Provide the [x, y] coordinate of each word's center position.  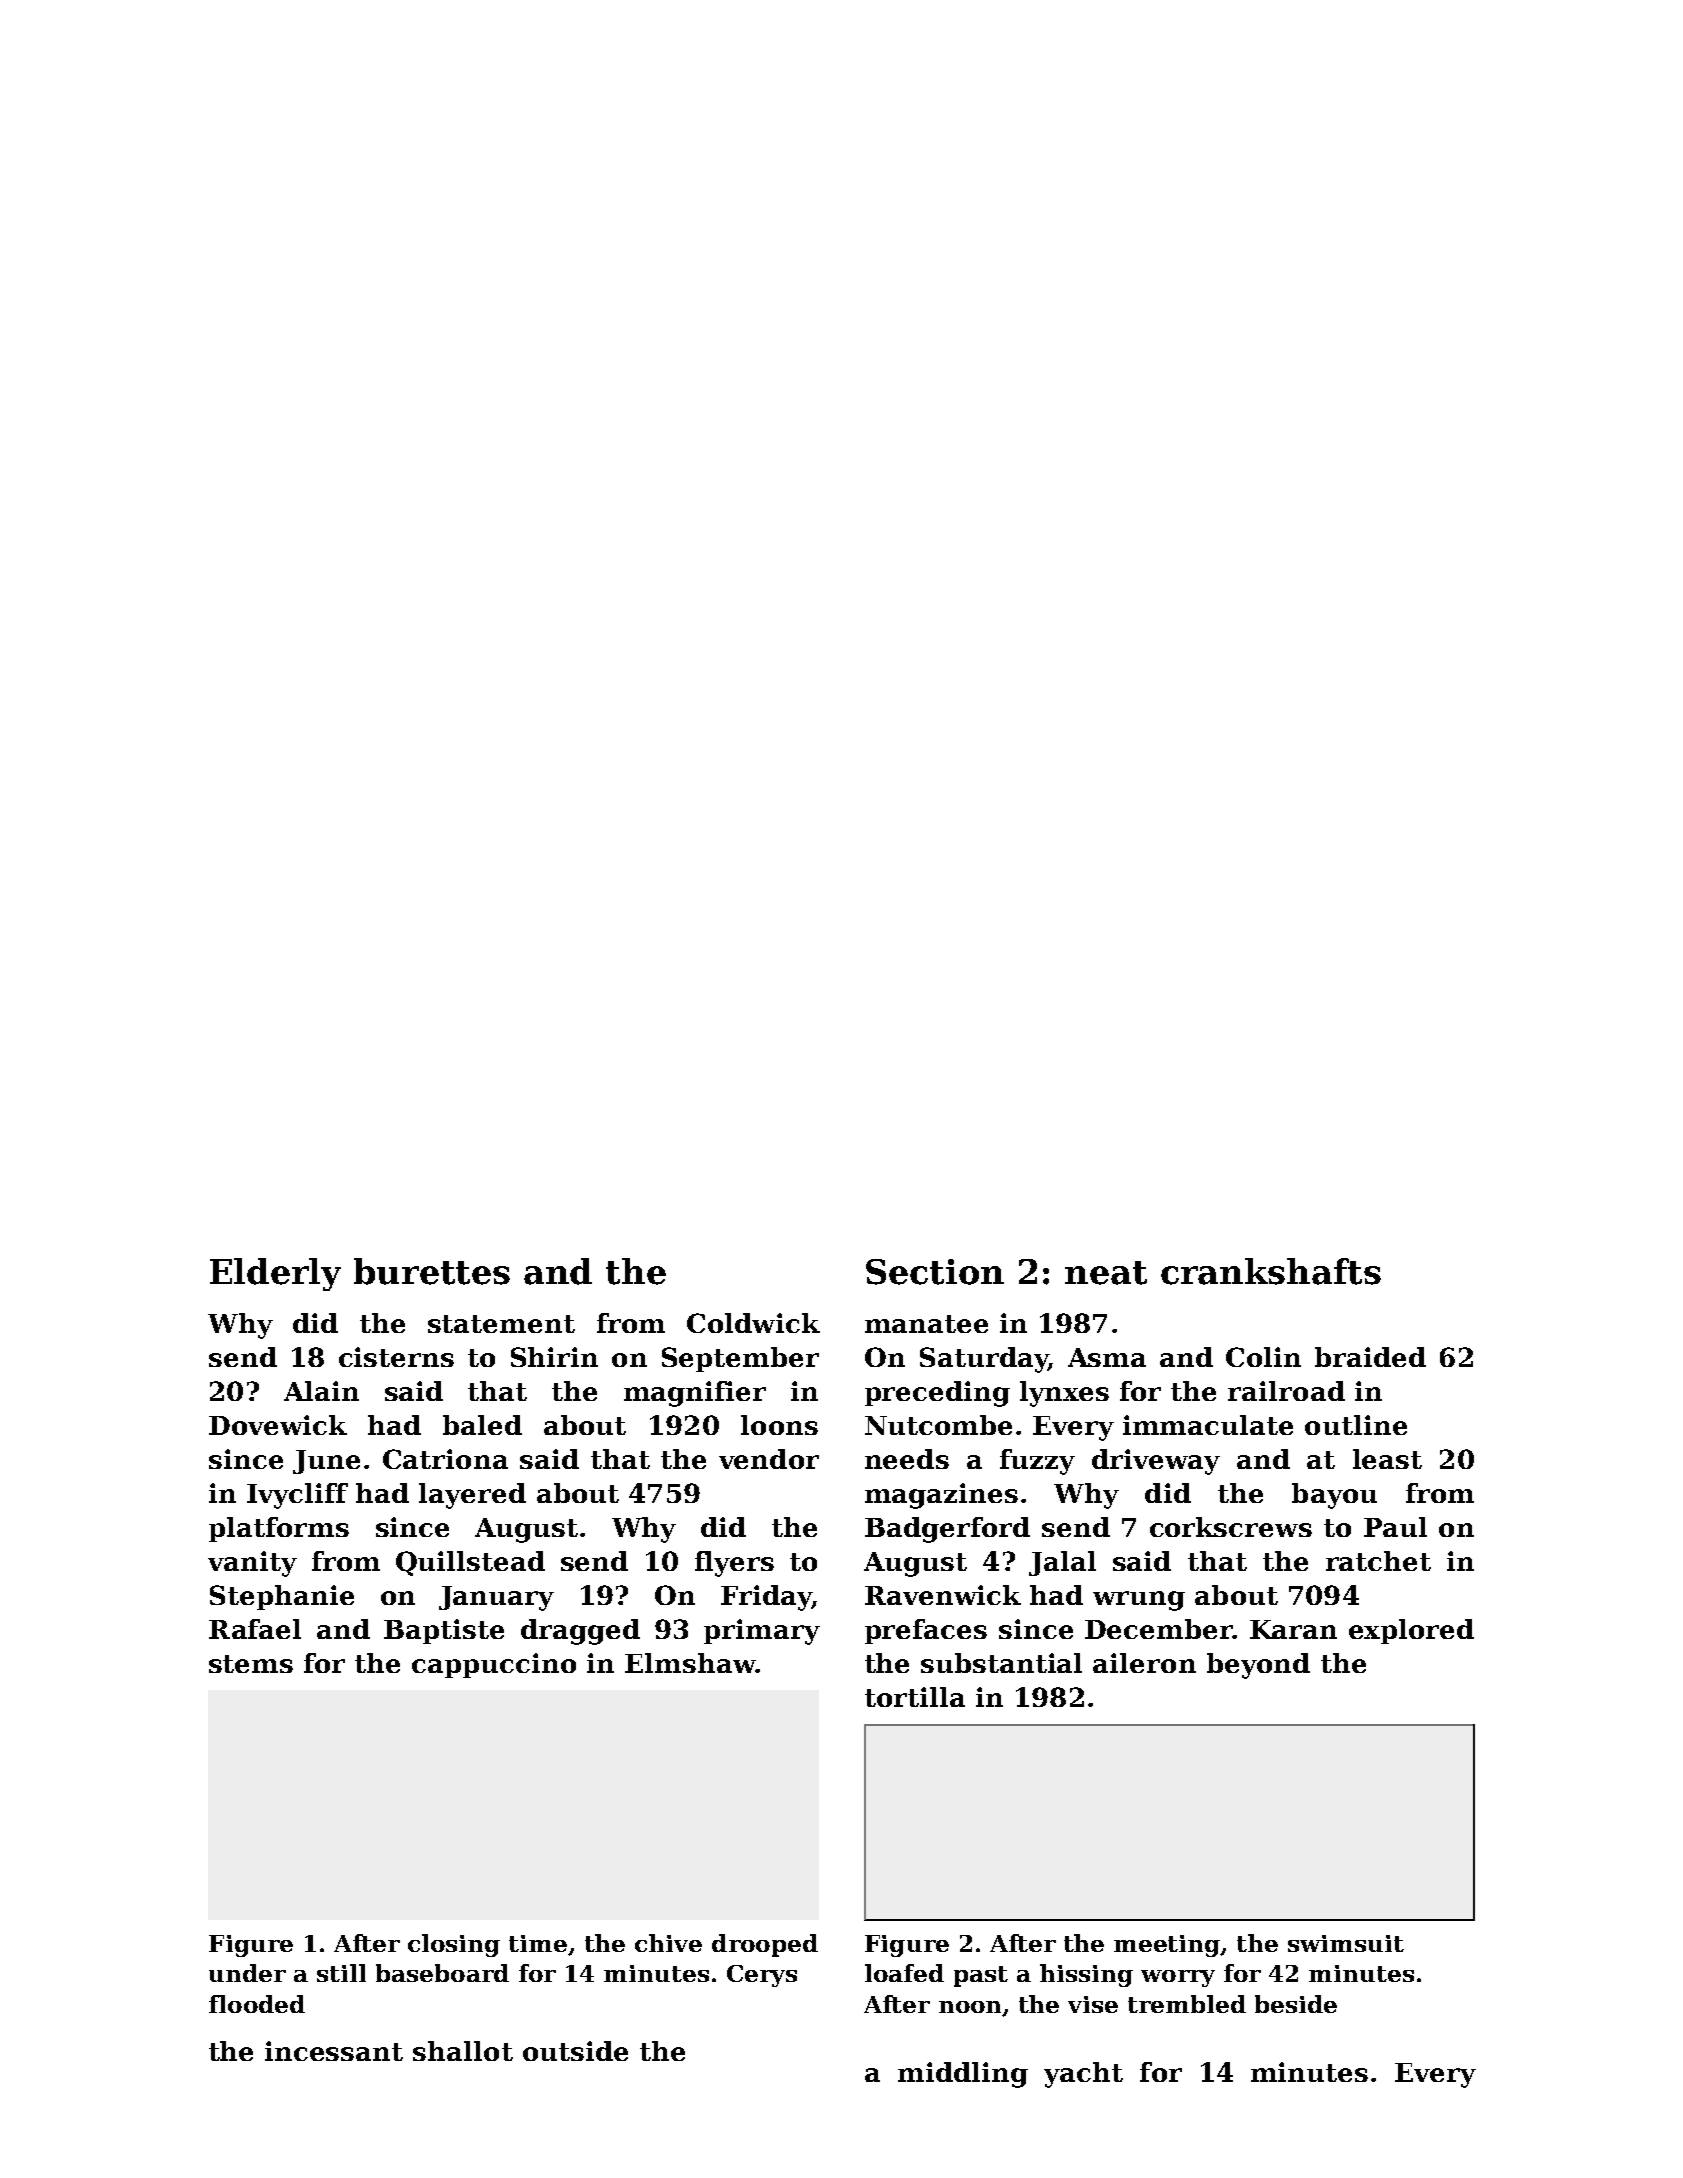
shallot [463, 2051]
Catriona [445, 1459]
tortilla [915, 1697]
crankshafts [1271, 1271]
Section [935, 1272]
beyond [1258, 1666]
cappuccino [494, 1665]
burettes [432, 1271]
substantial [1001, 1663]
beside [1296, 2004]
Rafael [255, 1629]
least [1387, 1459]
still [341, 1973]
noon [970, 2007]
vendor [769, 1459]
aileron [1144, 1663]
